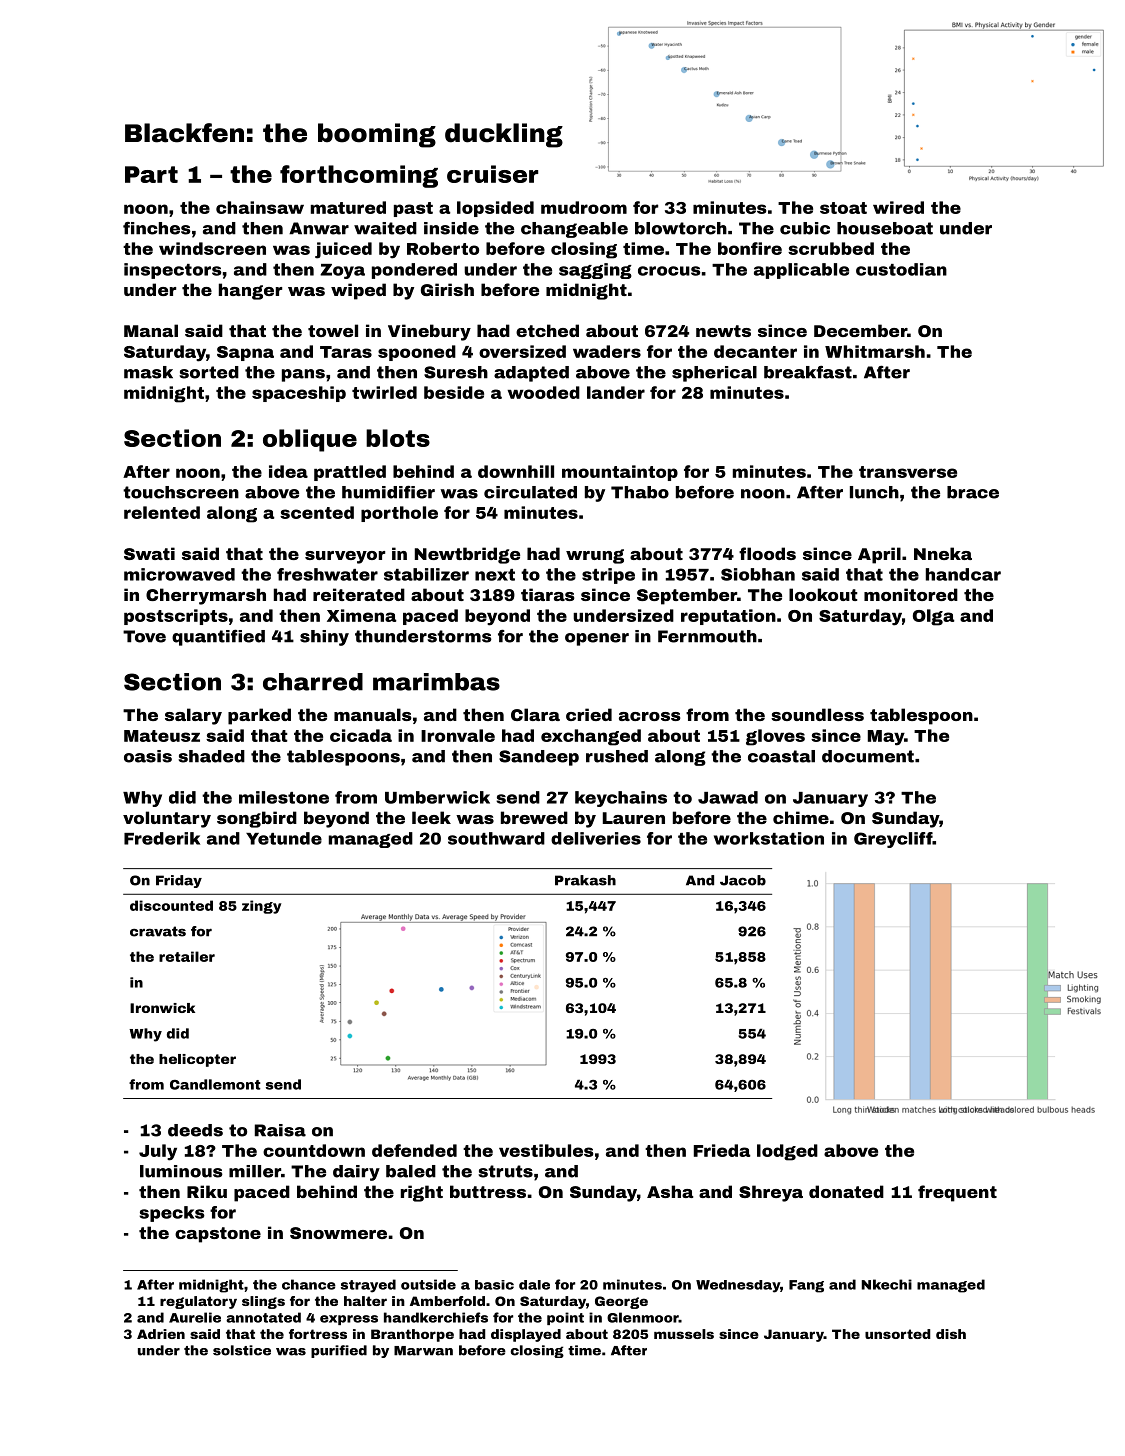  Describe the element at coordinates (161, 1334) in the document. I see `Adrien` at that location.
